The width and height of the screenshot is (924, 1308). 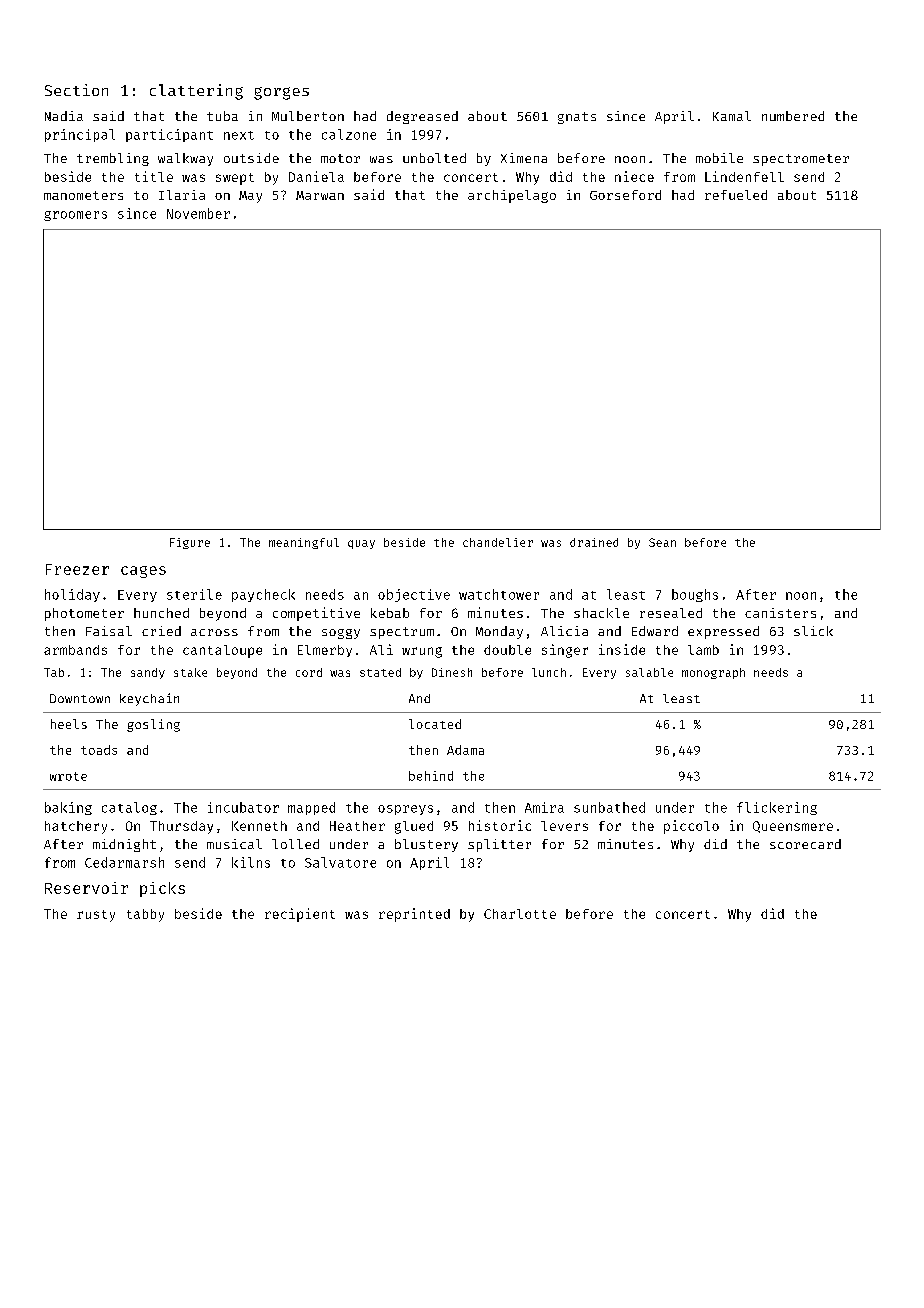 What do you see at coordinates (662, 542) in the screenshot?
I see `Sean` at bounding box center [662, 542].
